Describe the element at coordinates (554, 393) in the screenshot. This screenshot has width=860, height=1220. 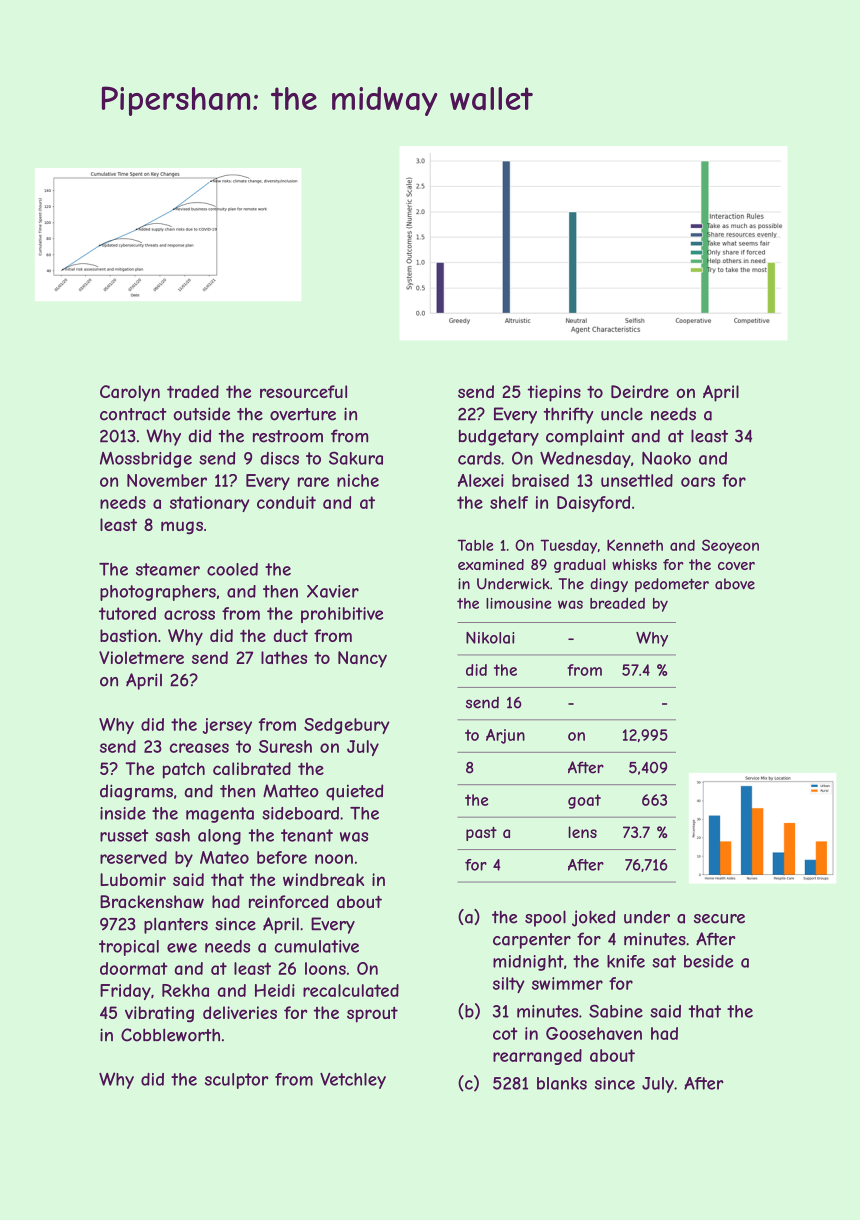
I see `tiepins` at that location.
